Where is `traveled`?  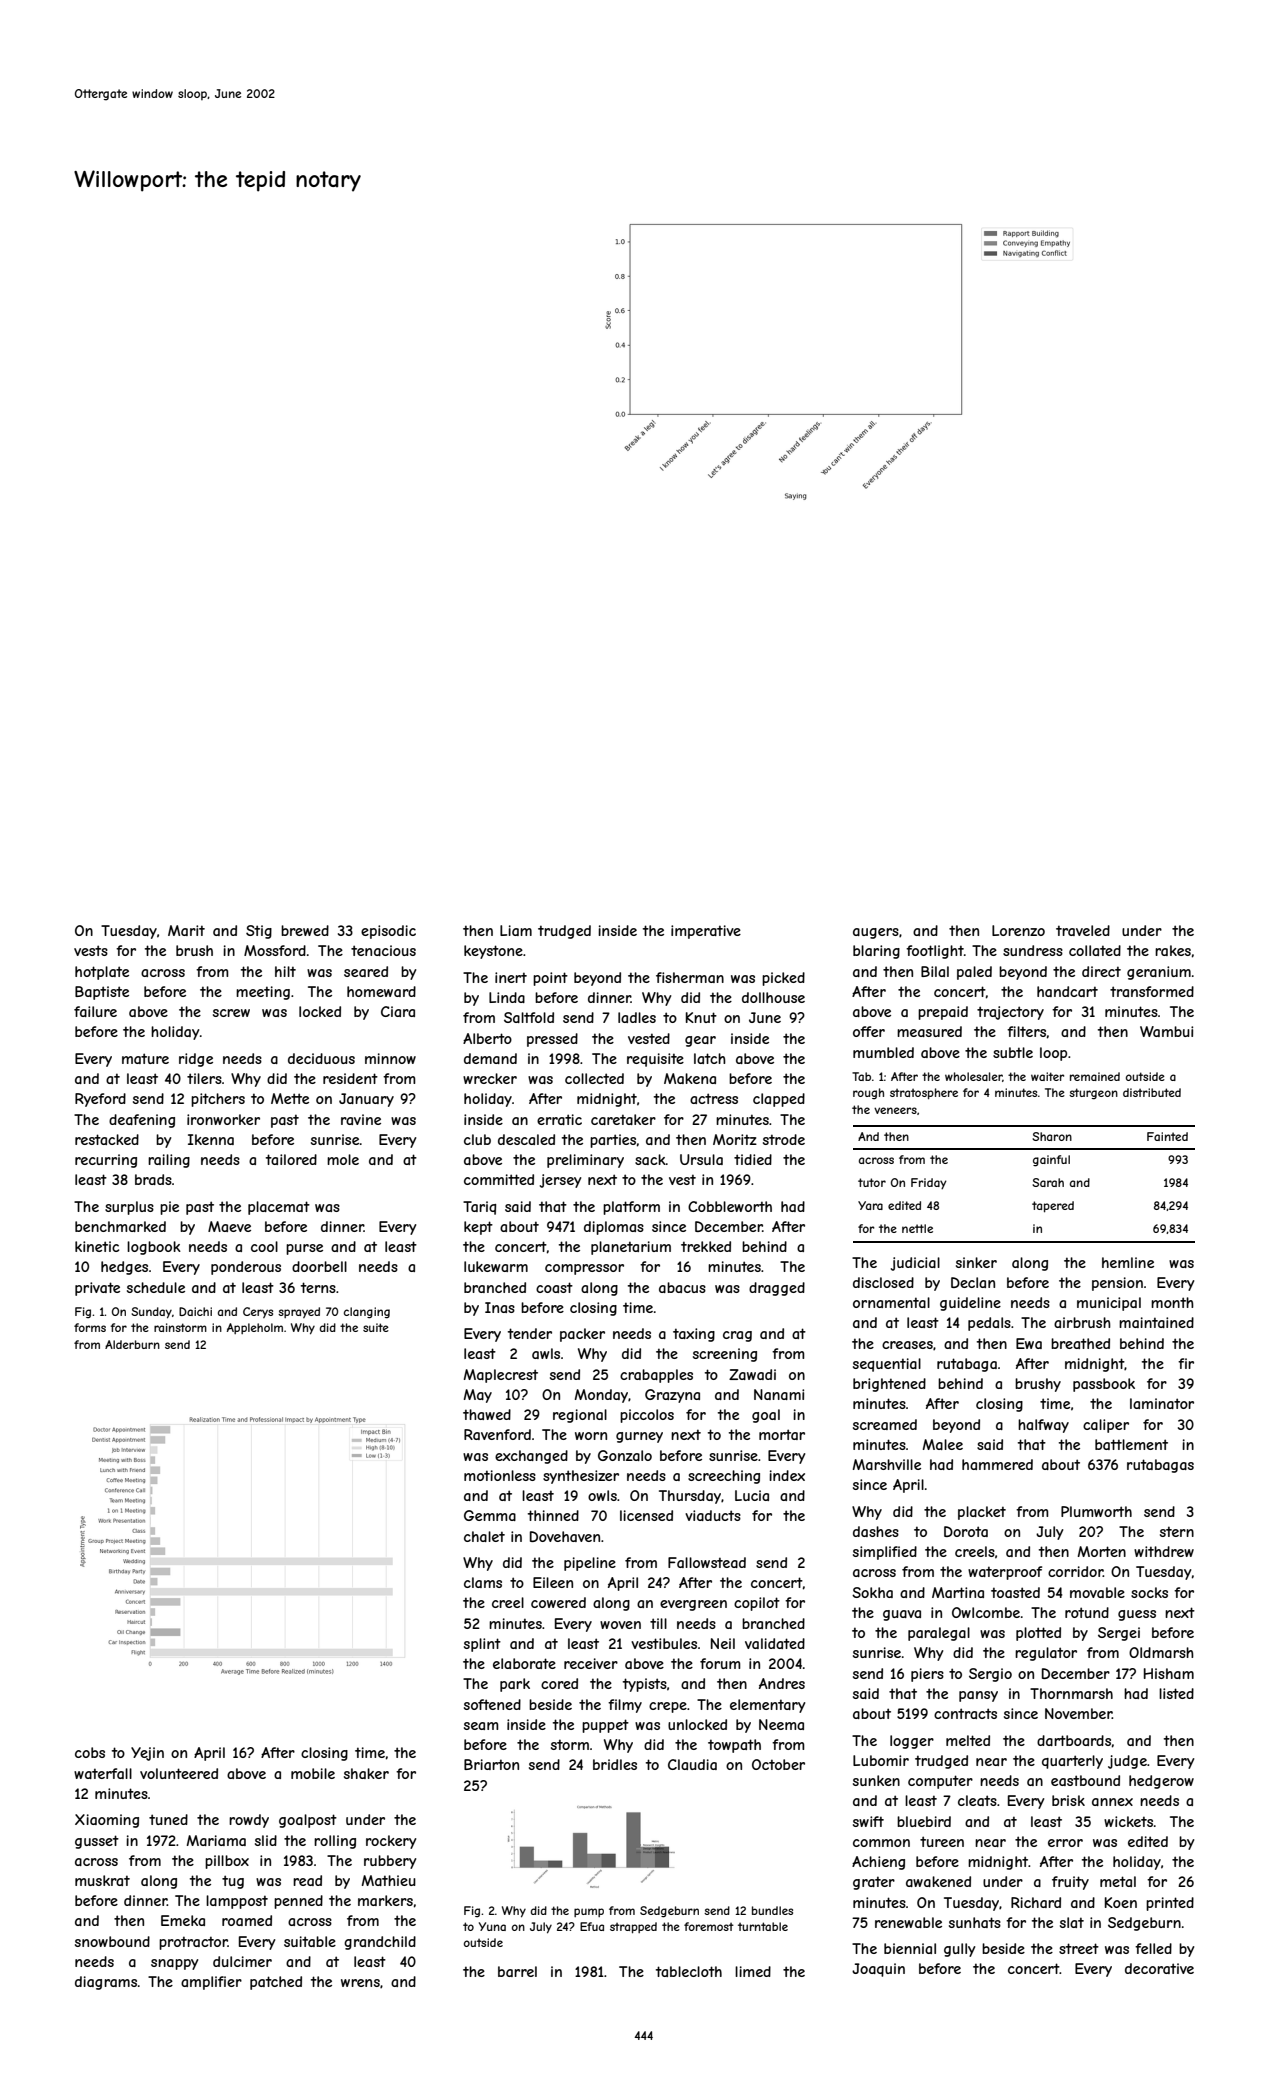 traveled is located at coordinates (1083, 930).
